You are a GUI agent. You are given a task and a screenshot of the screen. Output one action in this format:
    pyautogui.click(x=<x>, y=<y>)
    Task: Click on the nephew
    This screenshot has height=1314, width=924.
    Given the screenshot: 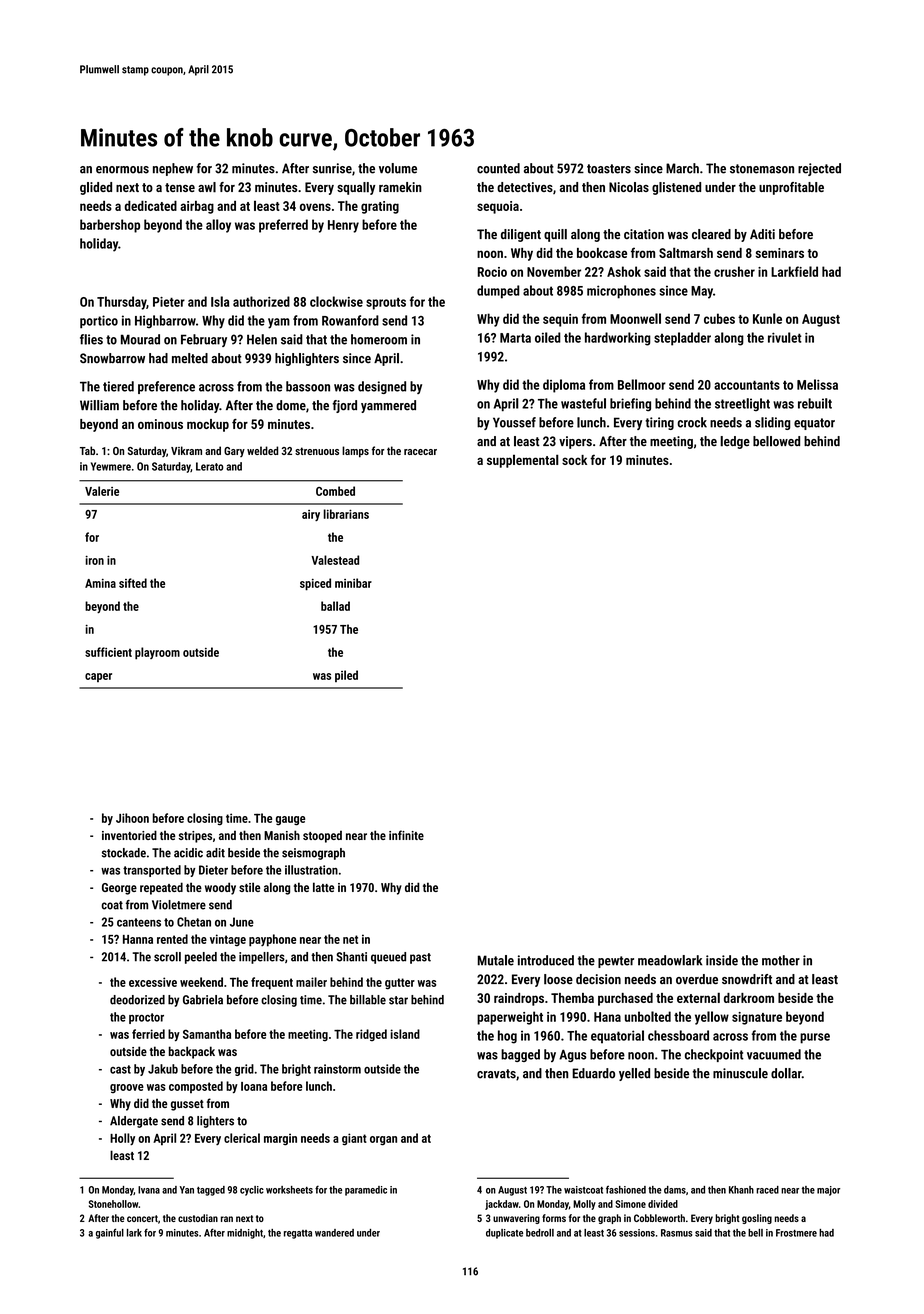 What is the action you would take?
    pyautogui.click(x=173, y=169)
